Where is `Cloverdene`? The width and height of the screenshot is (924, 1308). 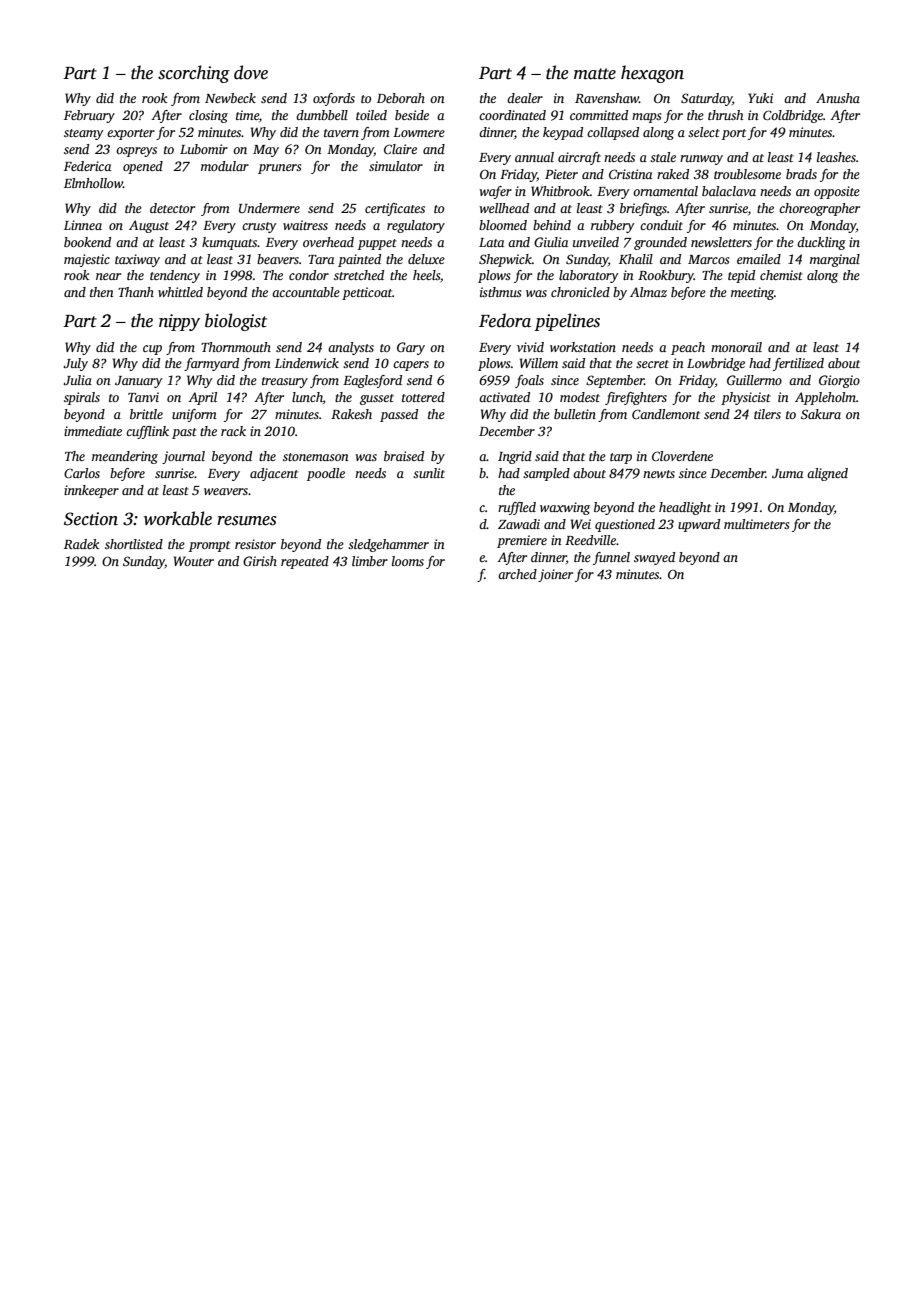 Cloverdene is located at coordinates (682, 456).
